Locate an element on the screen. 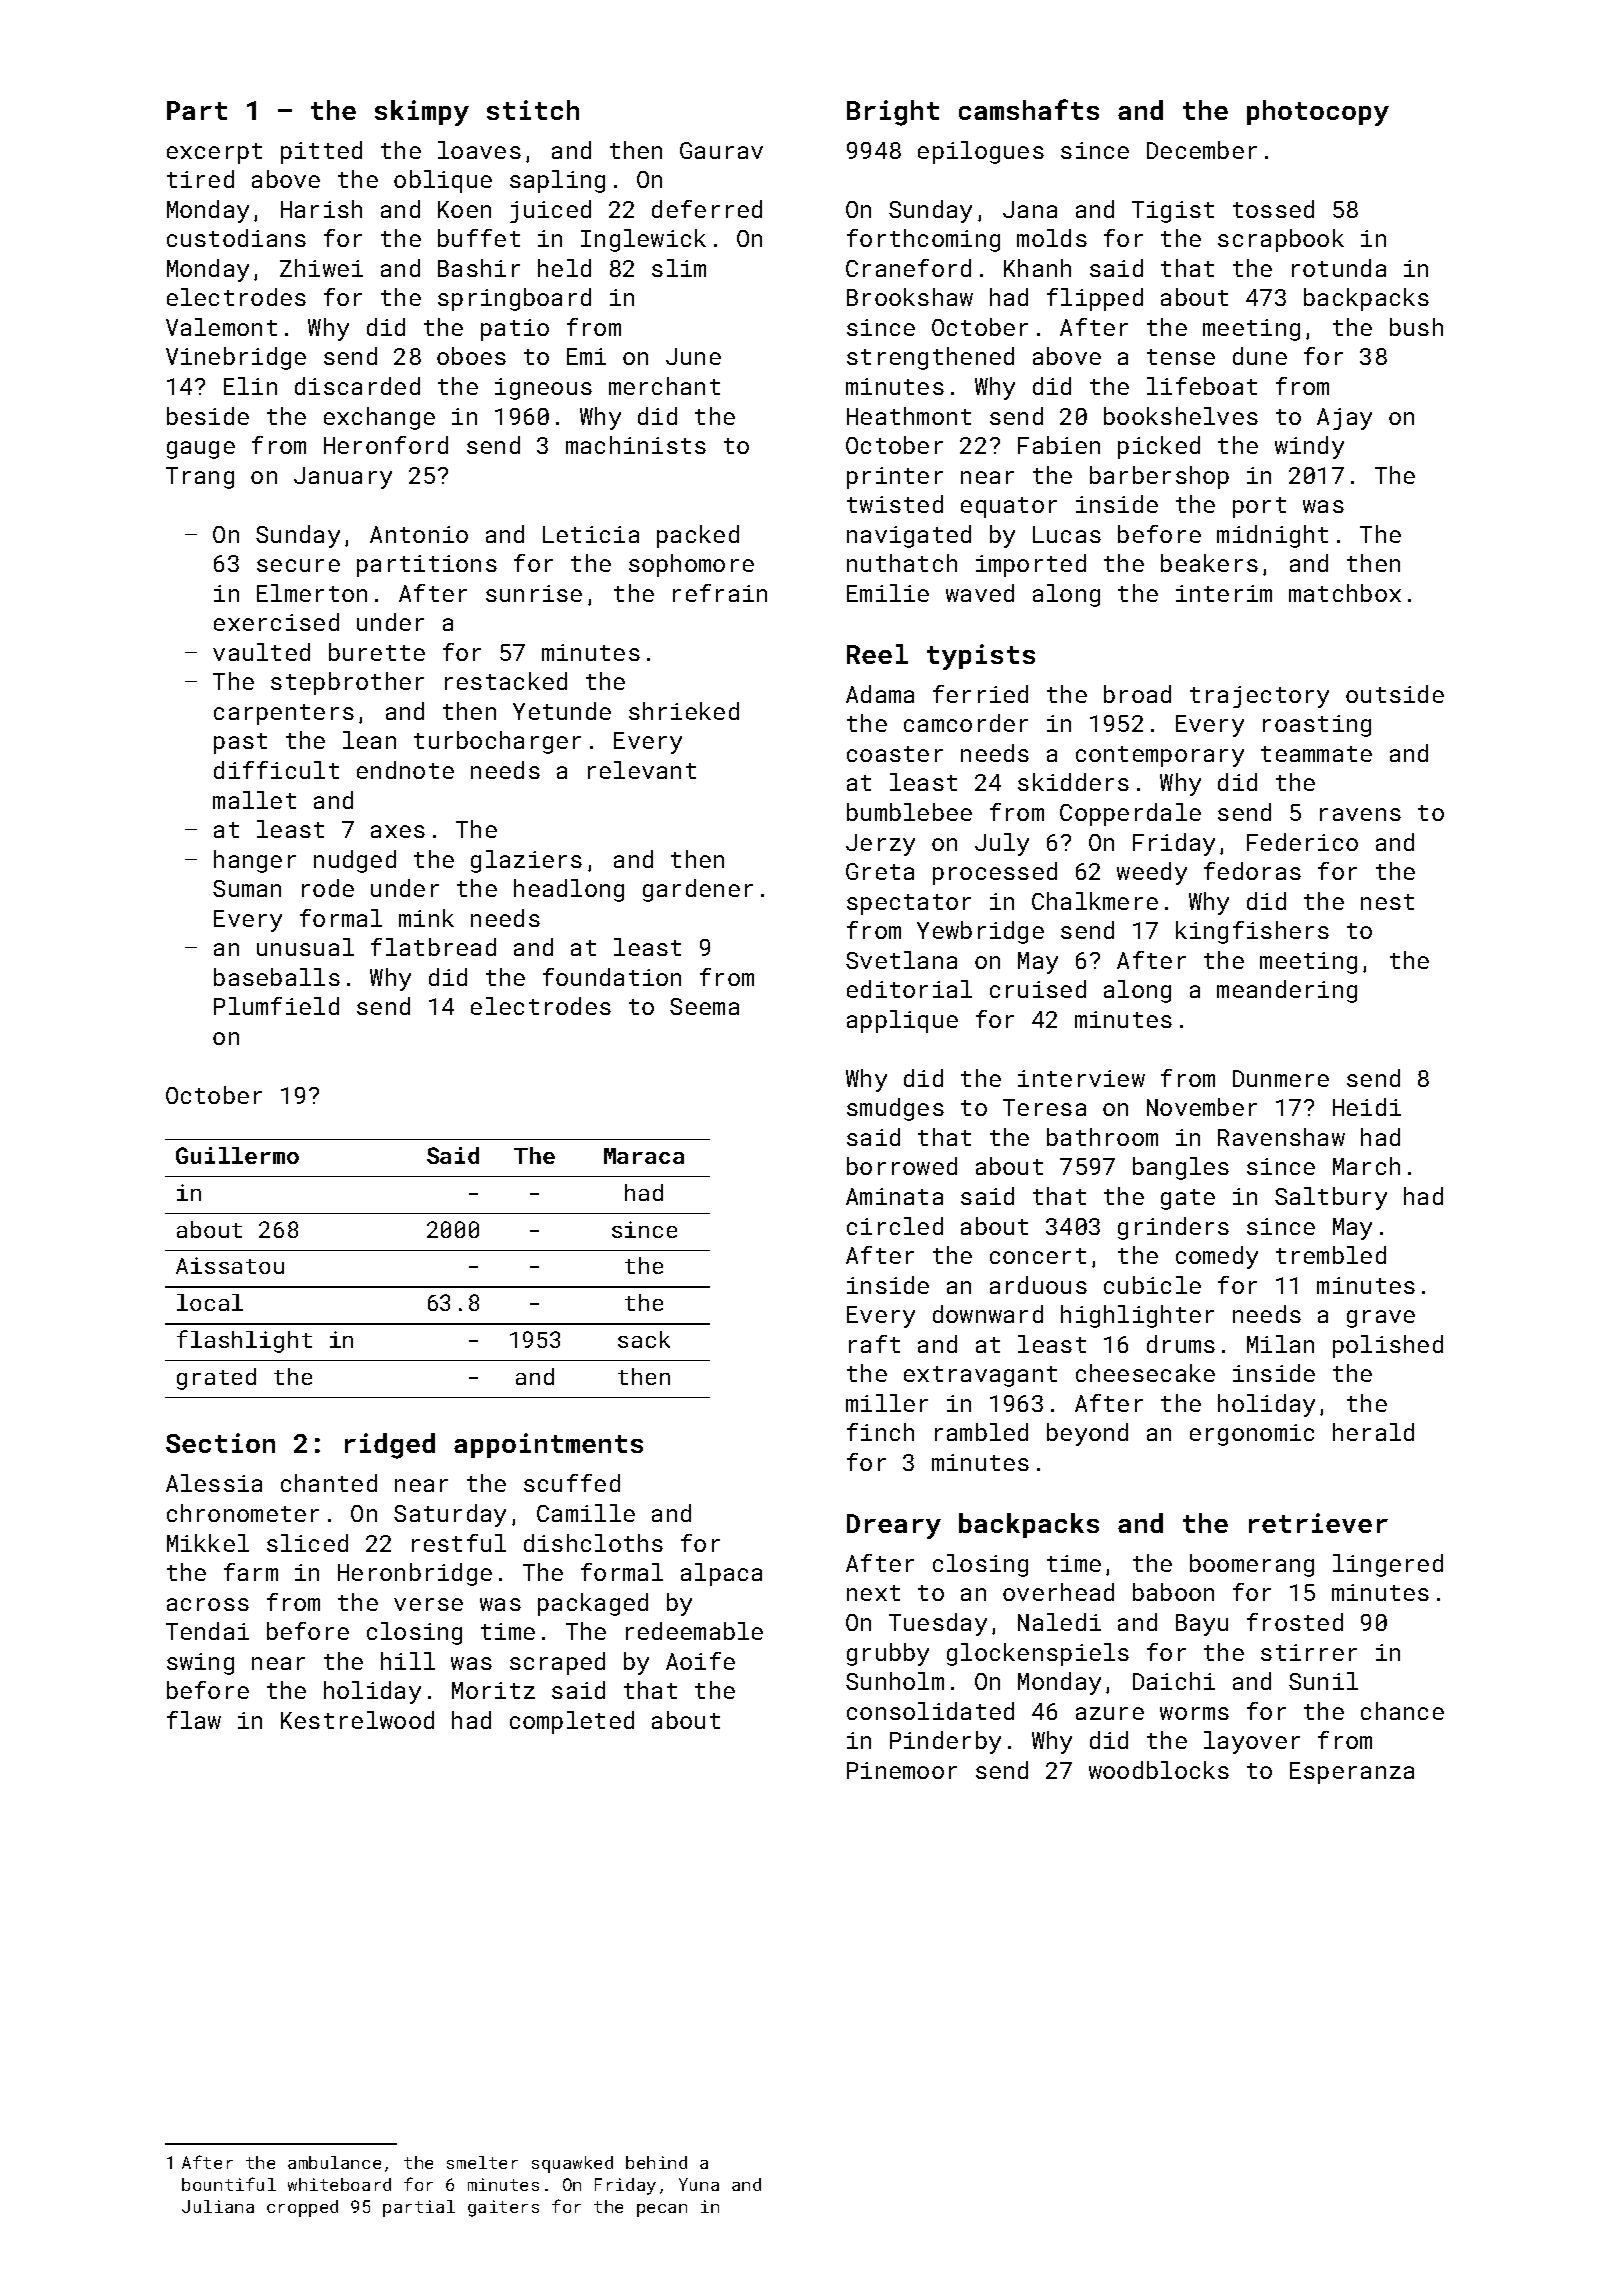 This screenshot has height=2292, width=1620. excerpt is located at coordinates (214, 153).
